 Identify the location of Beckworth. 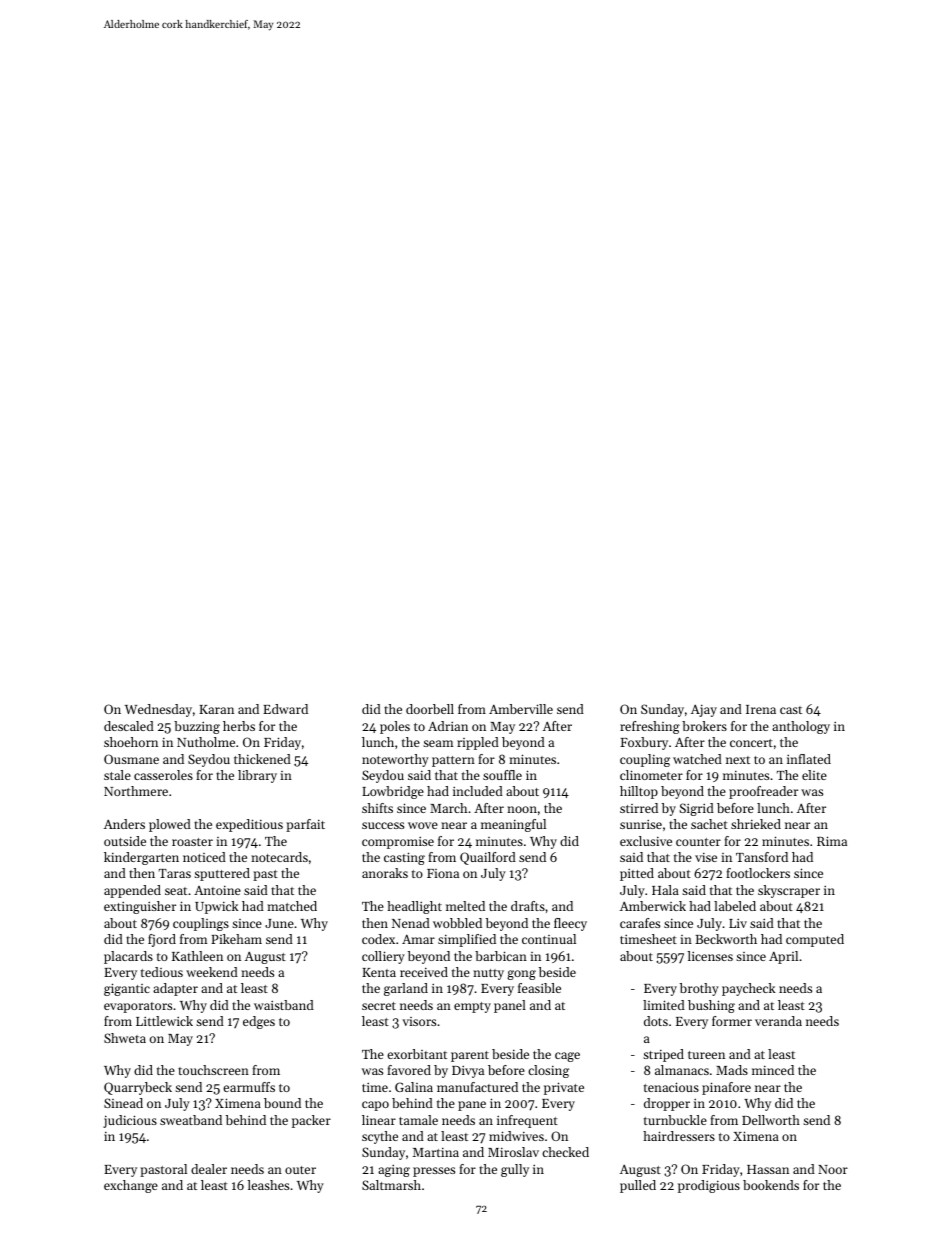
(726, 939).
